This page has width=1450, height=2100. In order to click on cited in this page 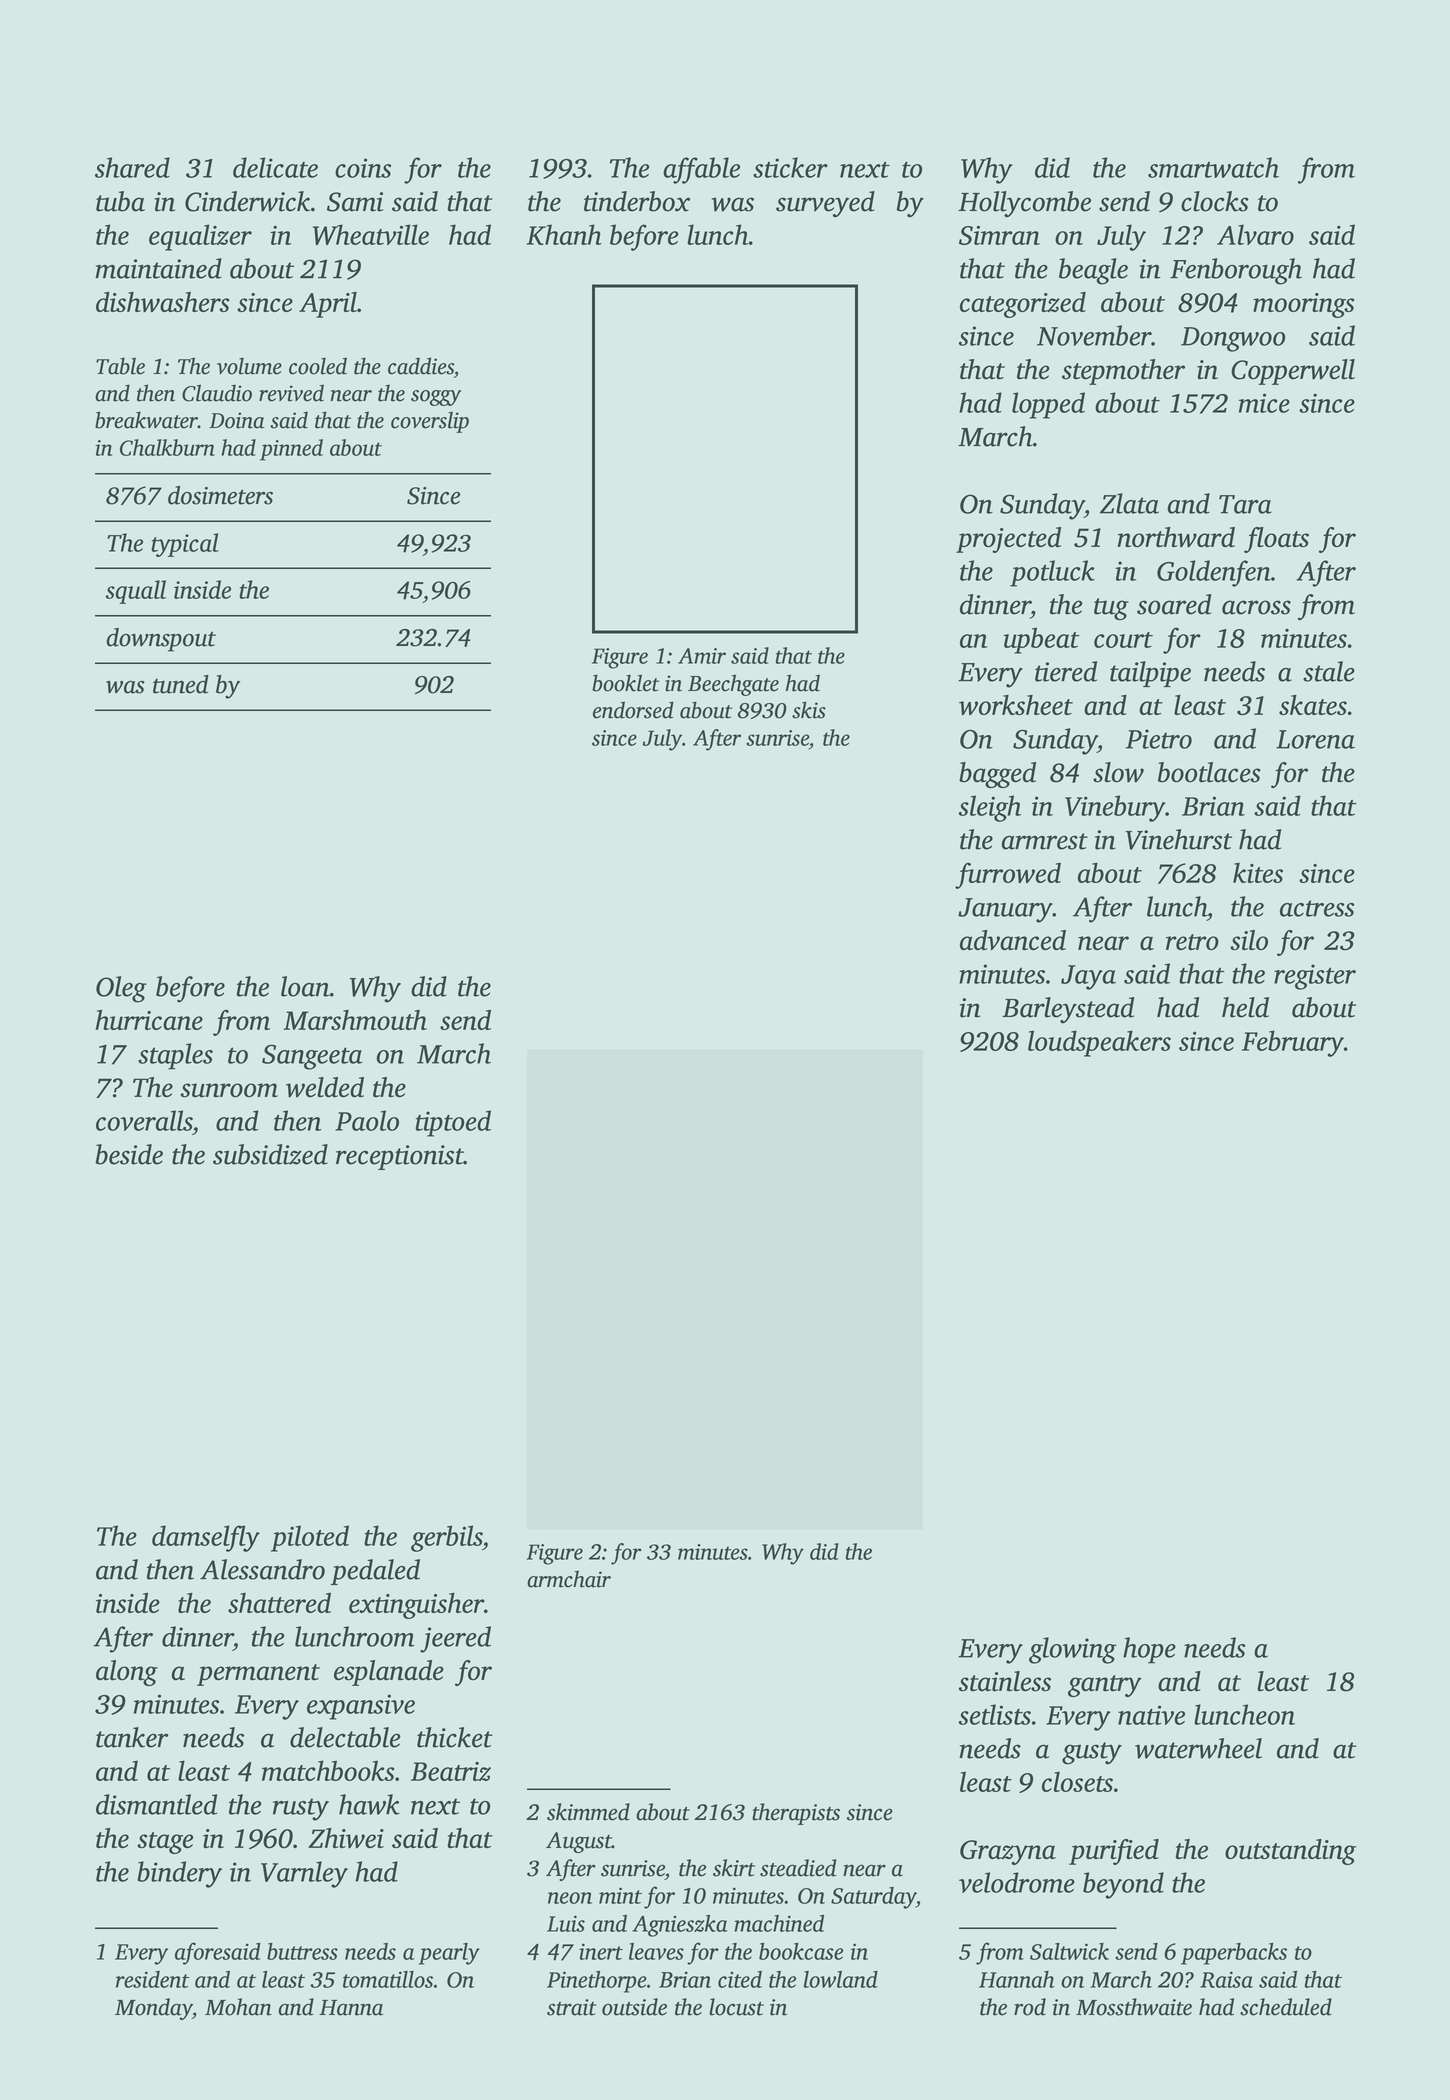, I will do `click(740, 1979)`.
